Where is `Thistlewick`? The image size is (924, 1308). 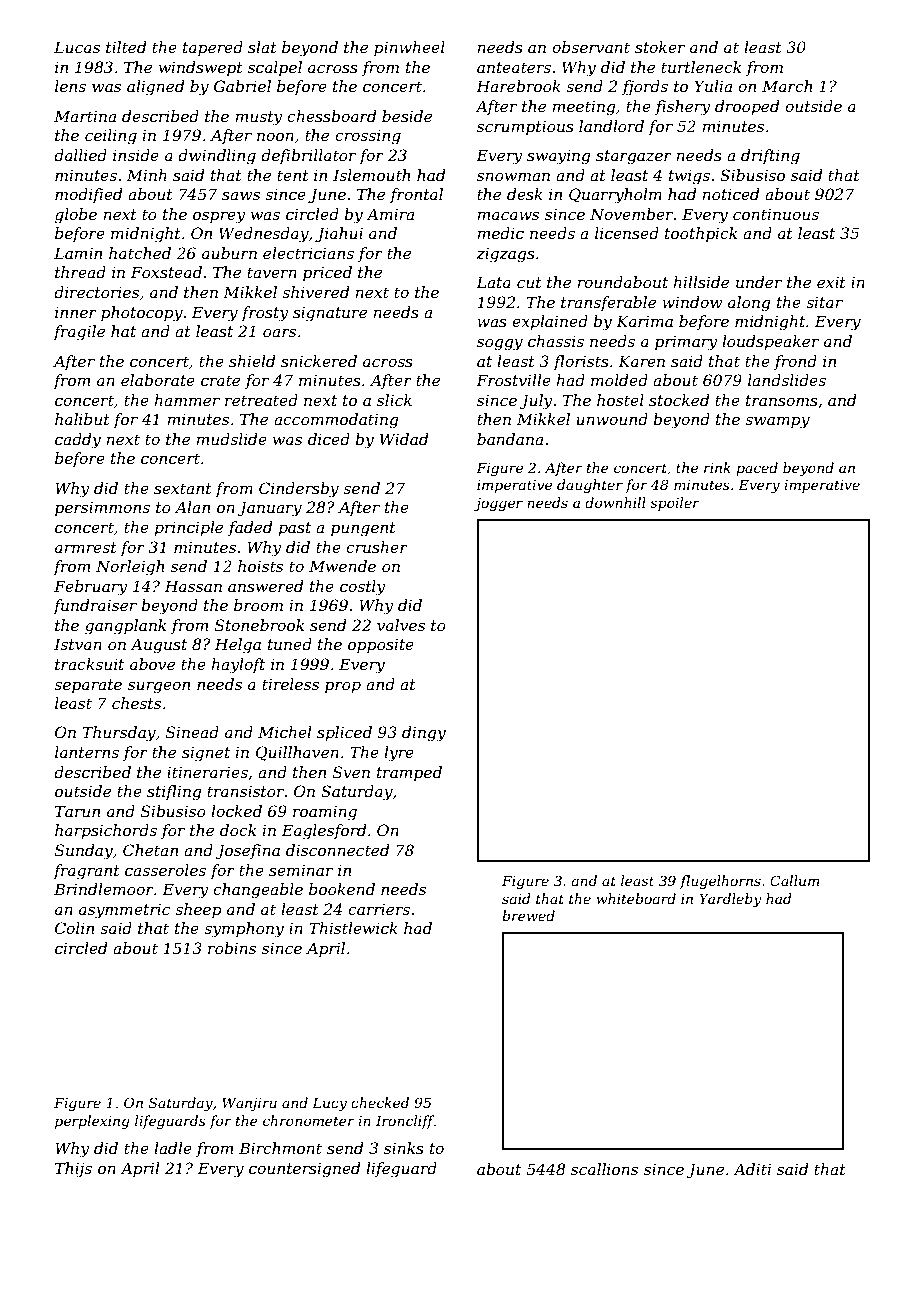 Thistlewick is located at coordinates (353, 928).
